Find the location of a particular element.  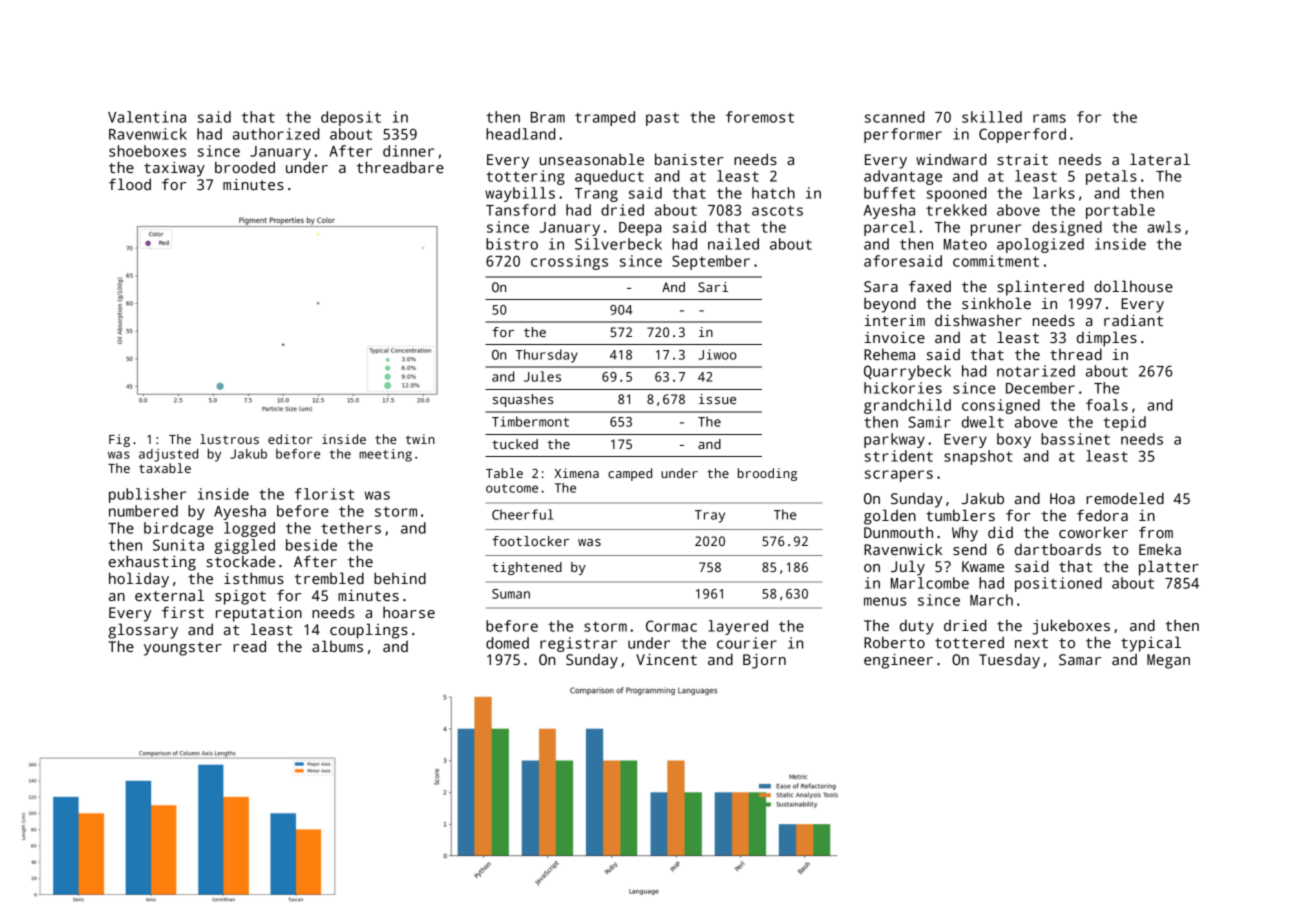

snapshot is located at coordinates (978, 457).
